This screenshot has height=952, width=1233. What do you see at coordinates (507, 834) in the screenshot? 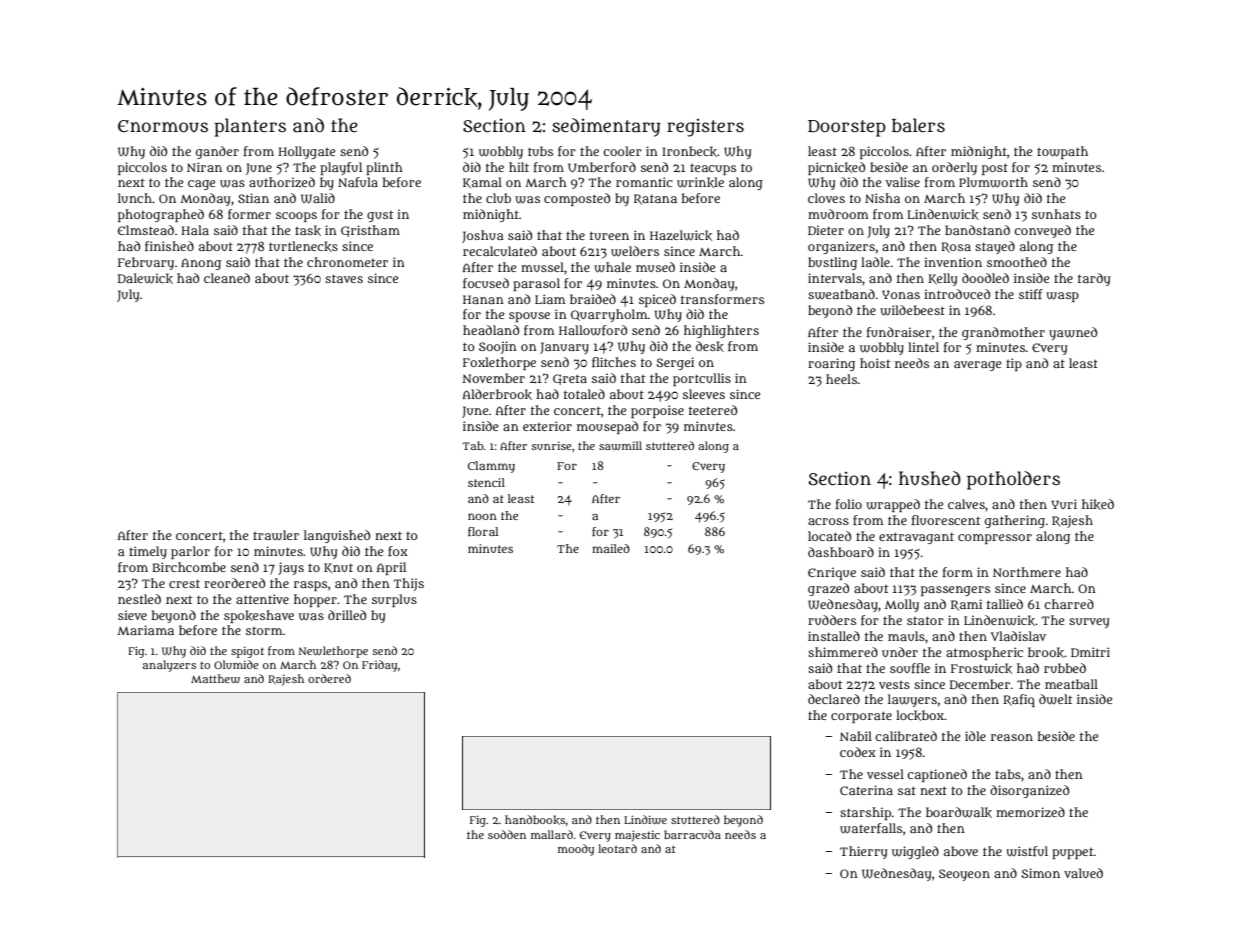
I see `sodden` at bounding box center [507, 834].
